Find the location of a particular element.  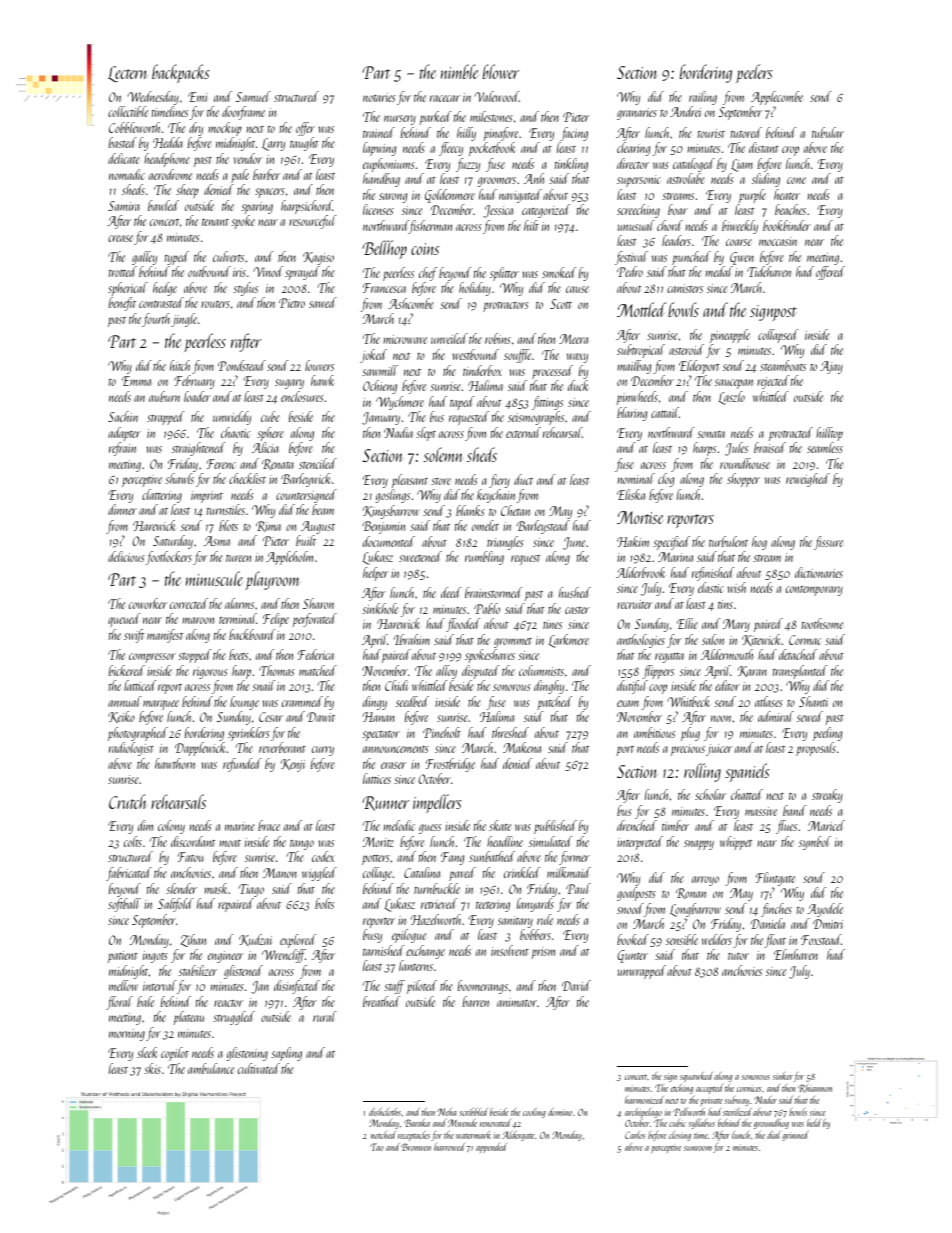

refunded is located at coordinates (242, 765).
